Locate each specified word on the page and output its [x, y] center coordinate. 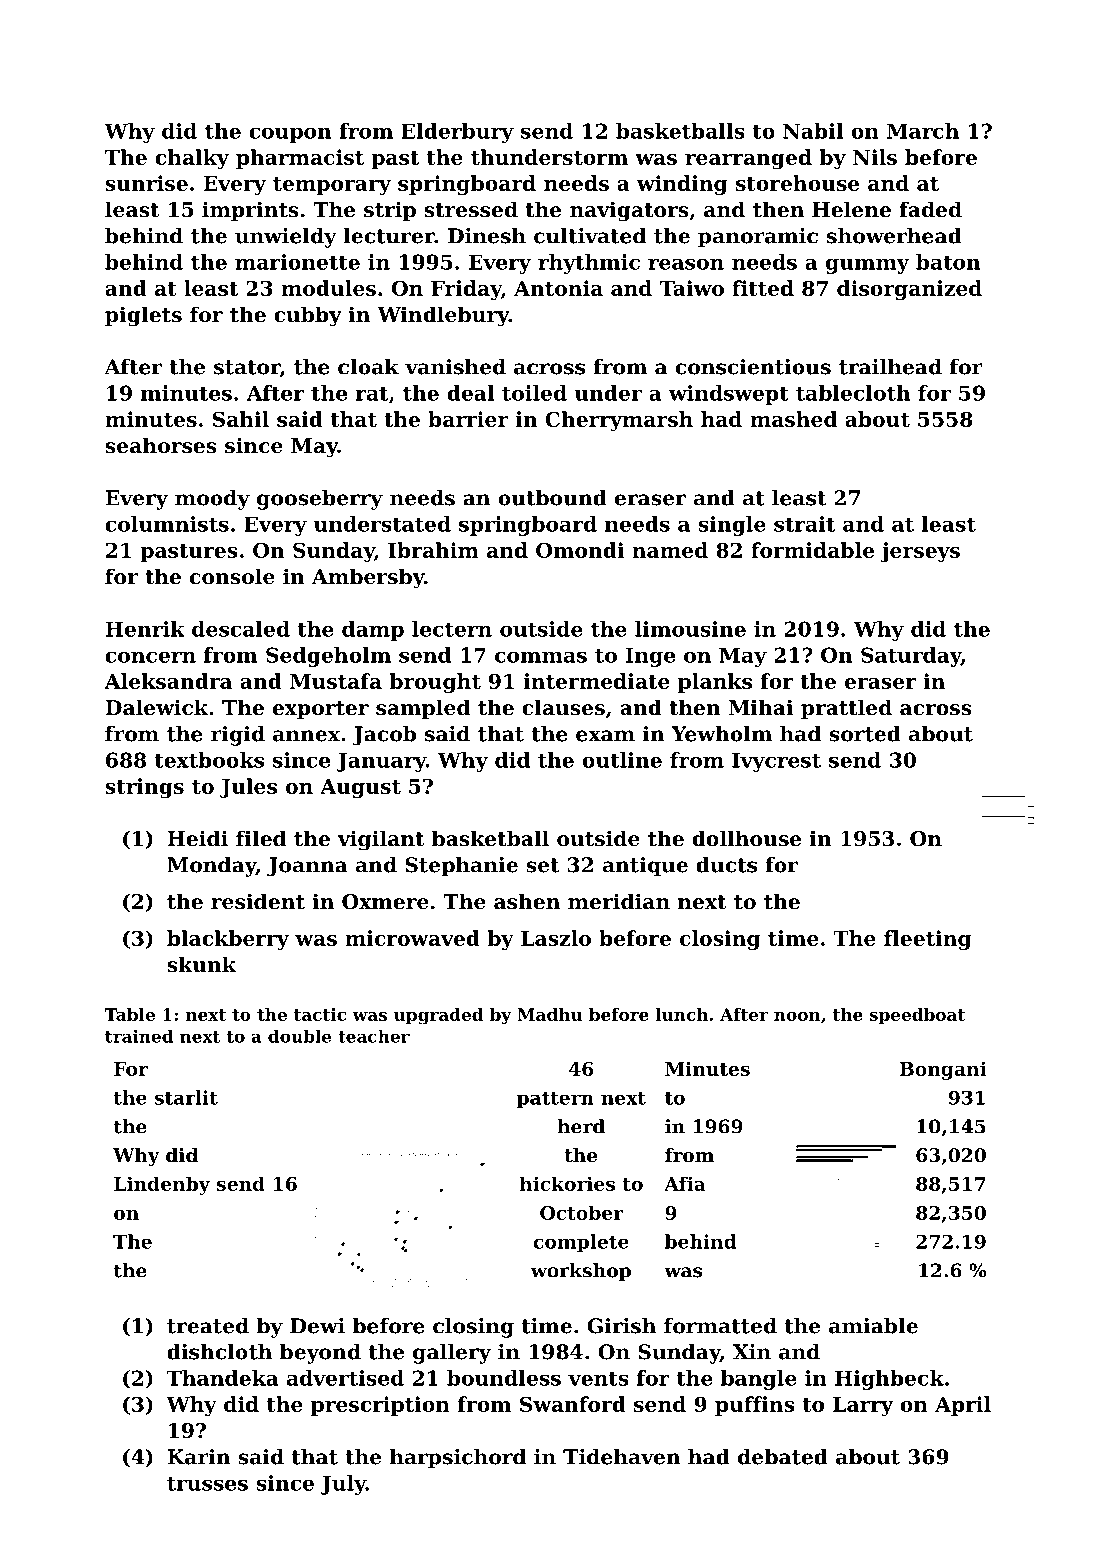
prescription [380, 1406]
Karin [199, 1457]
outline [622, 760]
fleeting [927, 940]
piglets [143, 316]
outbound [552, 498]
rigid [238, 736]
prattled [846, 709]
